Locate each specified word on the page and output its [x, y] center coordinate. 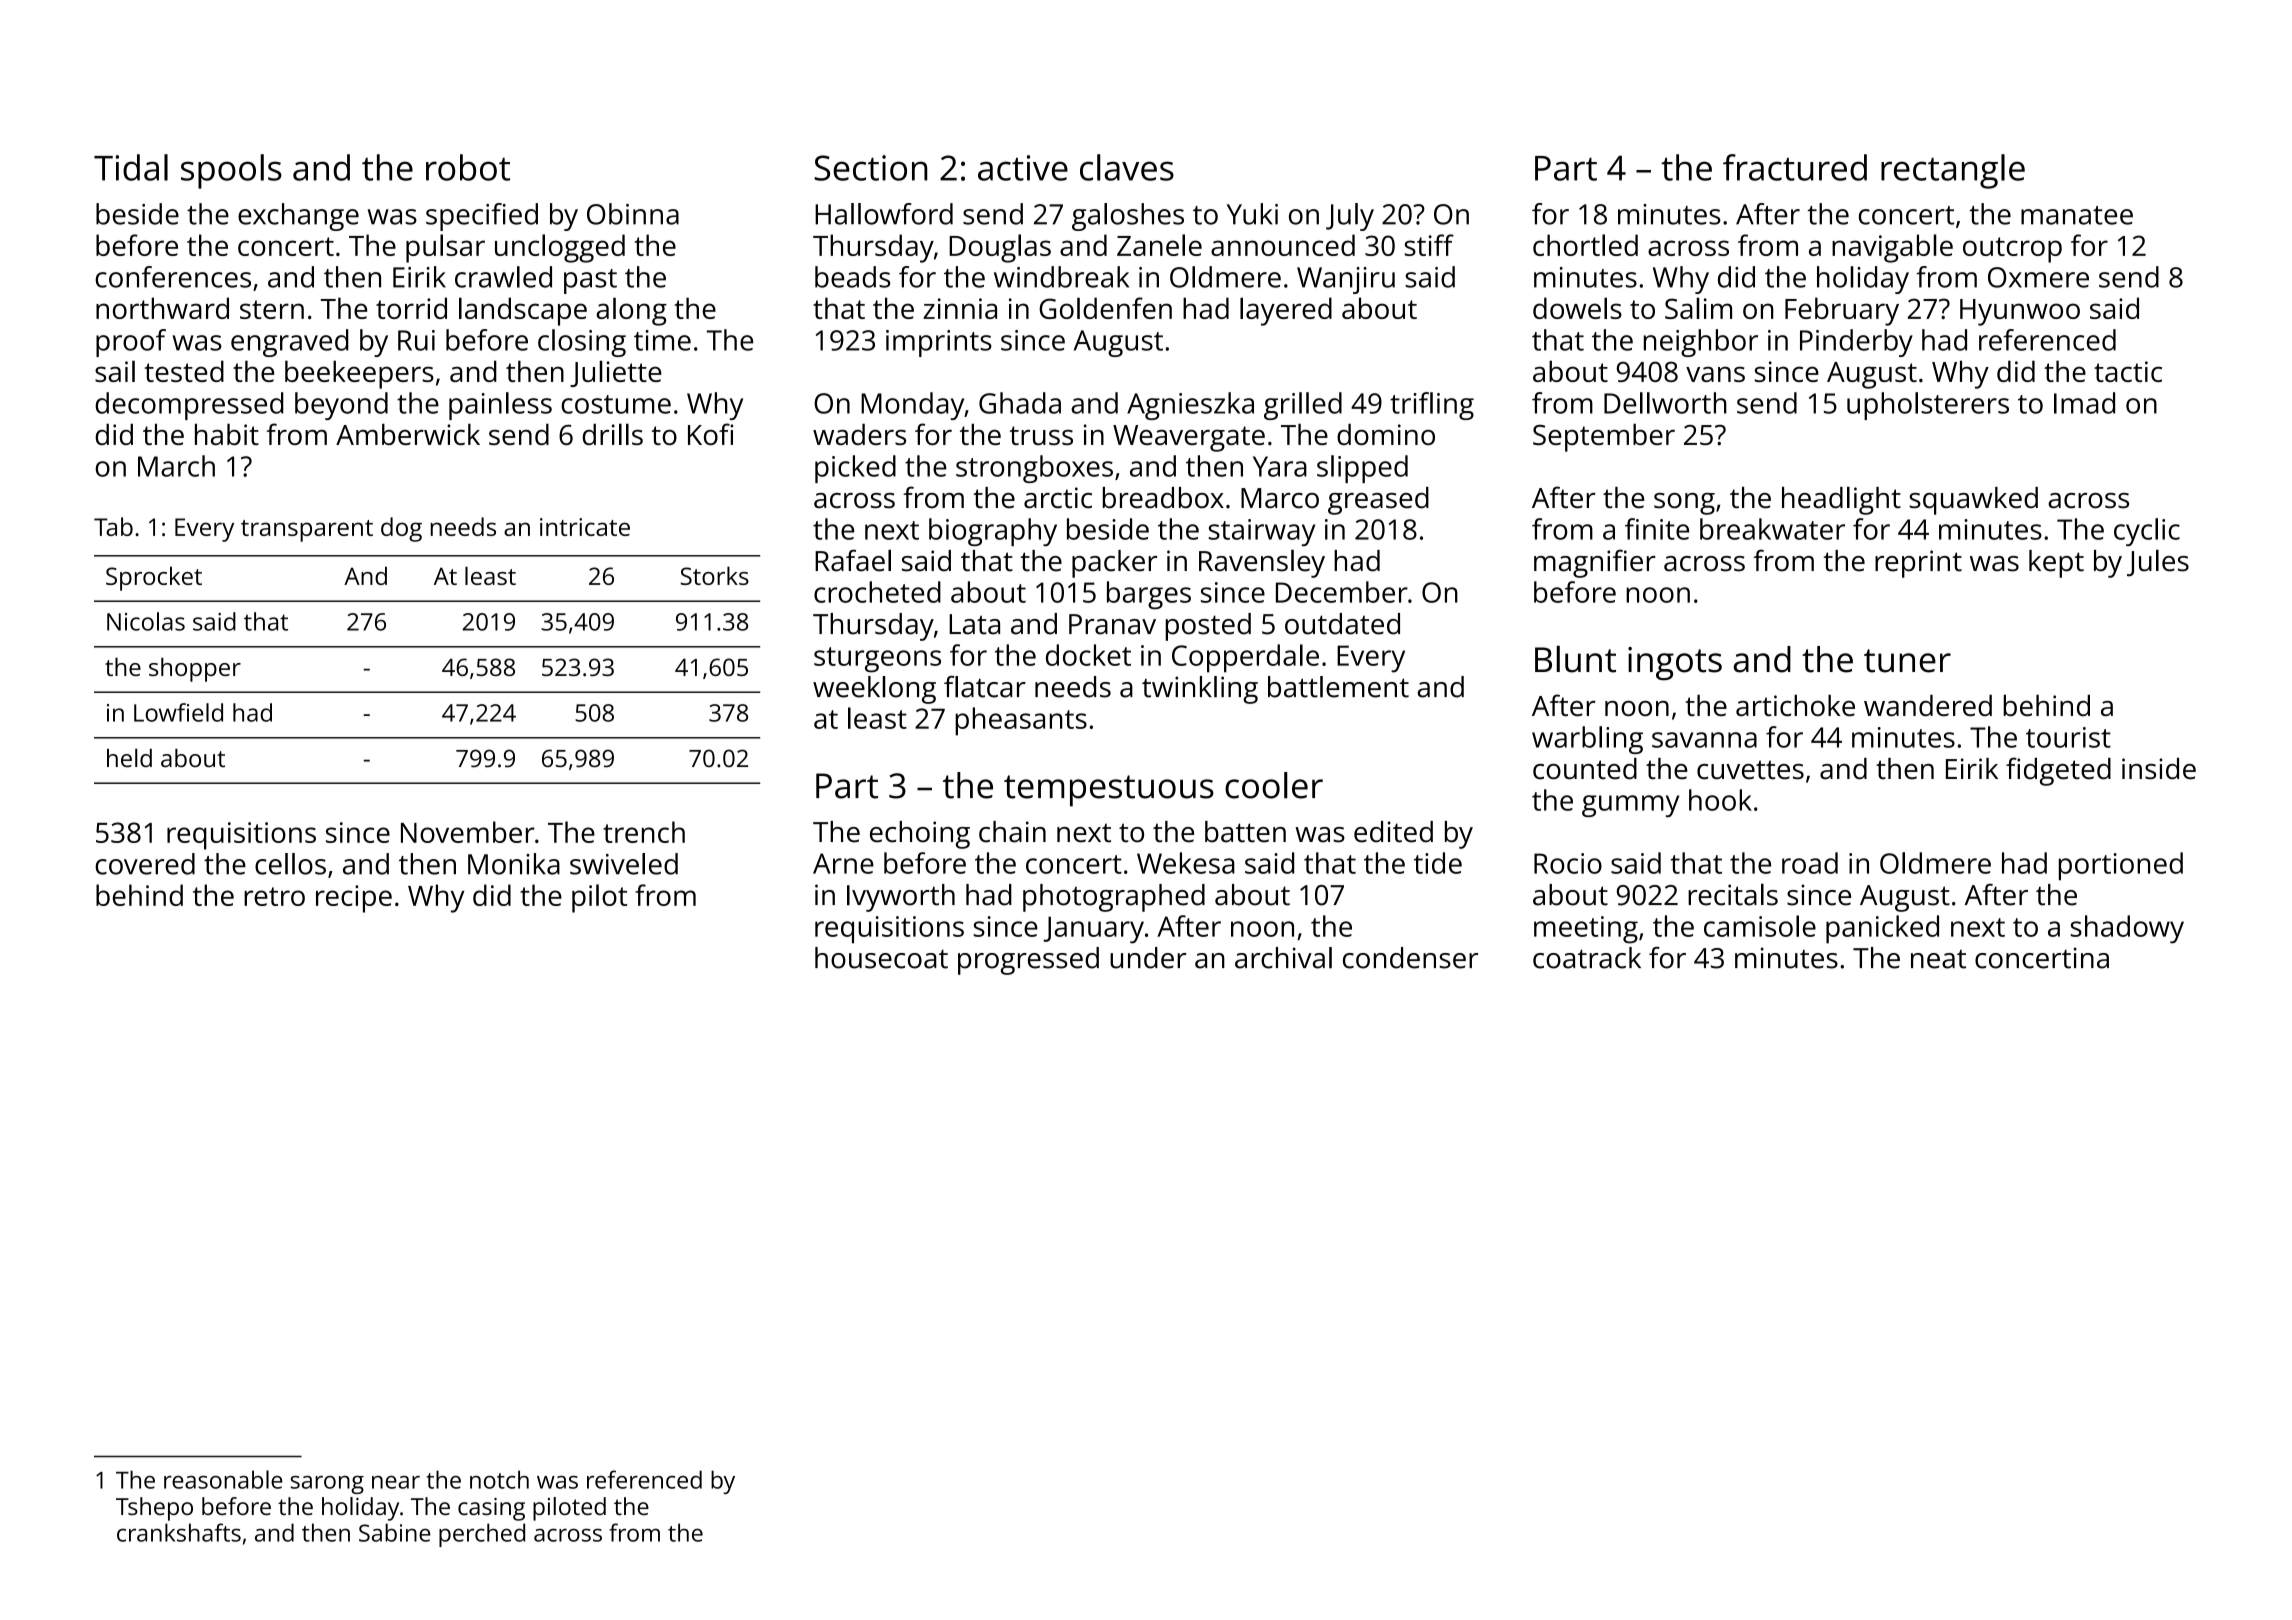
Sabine [395, 1532]
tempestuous [1109, 791]
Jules [2158, 563]
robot [468, 167]
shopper [195, 670]
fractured [1795, 167]
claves [1127, 167]
